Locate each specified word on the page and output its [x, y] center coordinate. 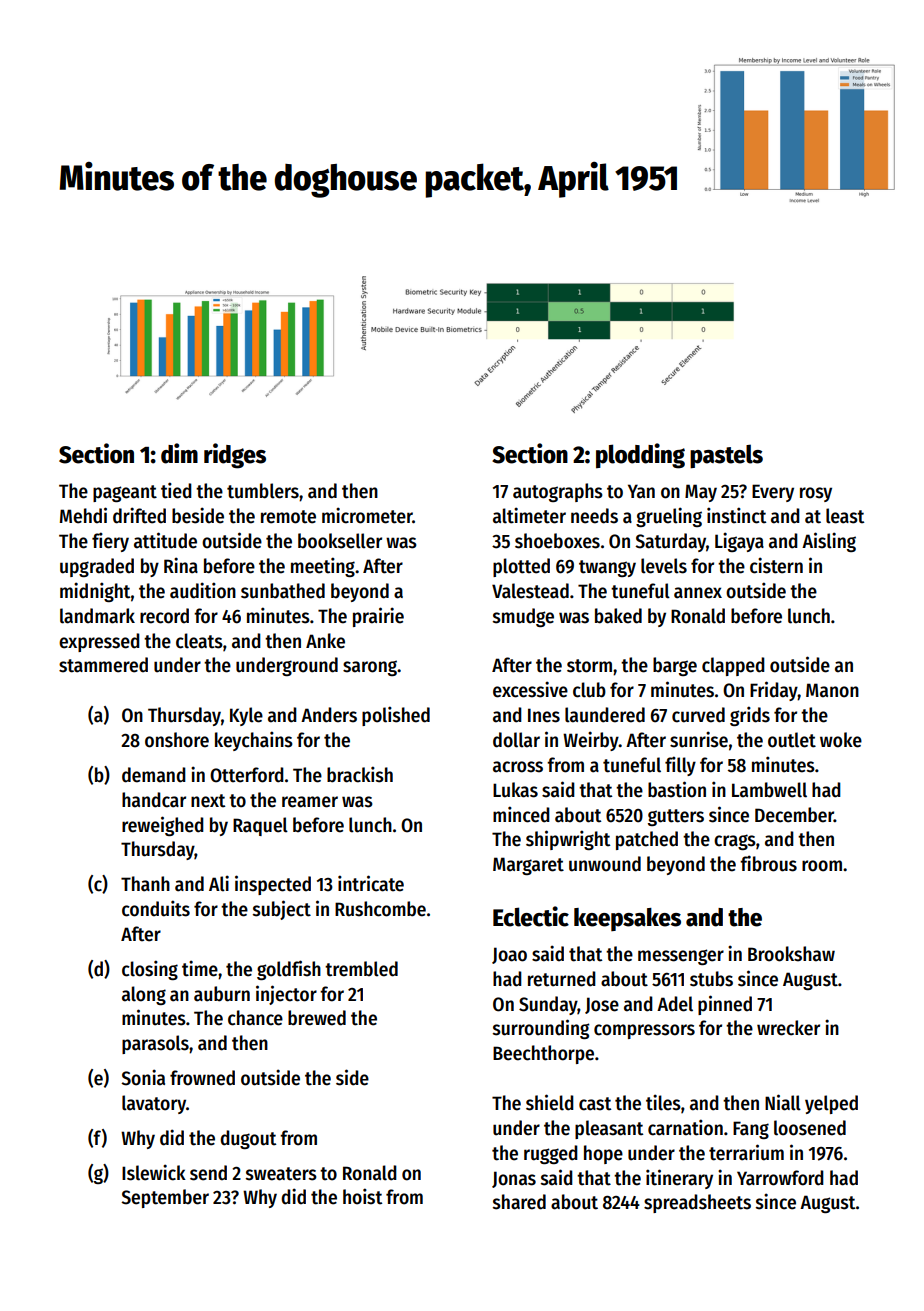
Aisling [829, 542]
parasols [155, 1044]
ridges [235, 456]
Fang [751, 1130]
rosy [816, 494]
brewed [317, 1018]
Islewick [154, 1172]
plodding [640, 456]
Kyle [246, 716]
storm [589, 666]
